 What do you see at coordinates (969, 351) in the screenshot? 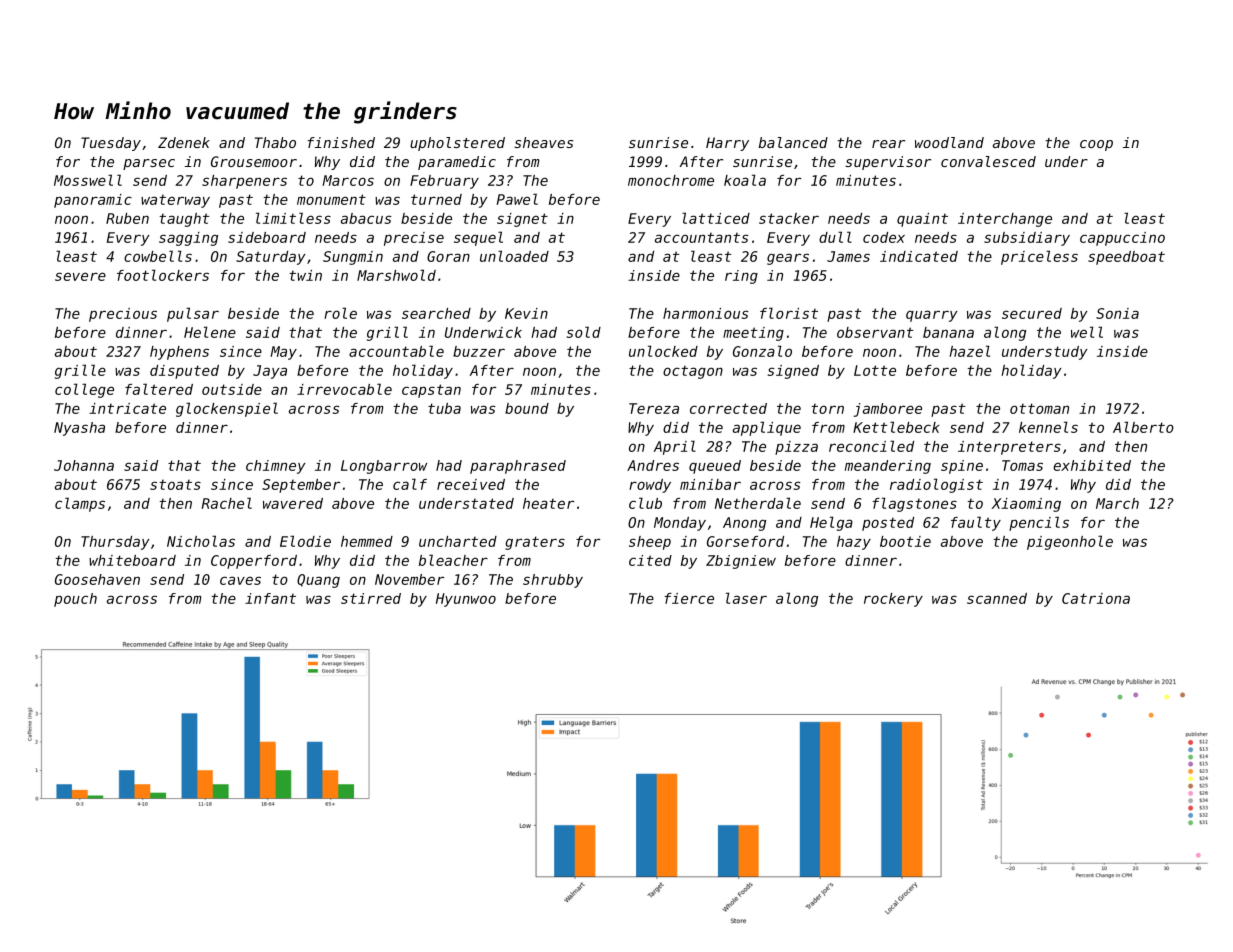
I see `hazel` at bounding box center [969, 351].
